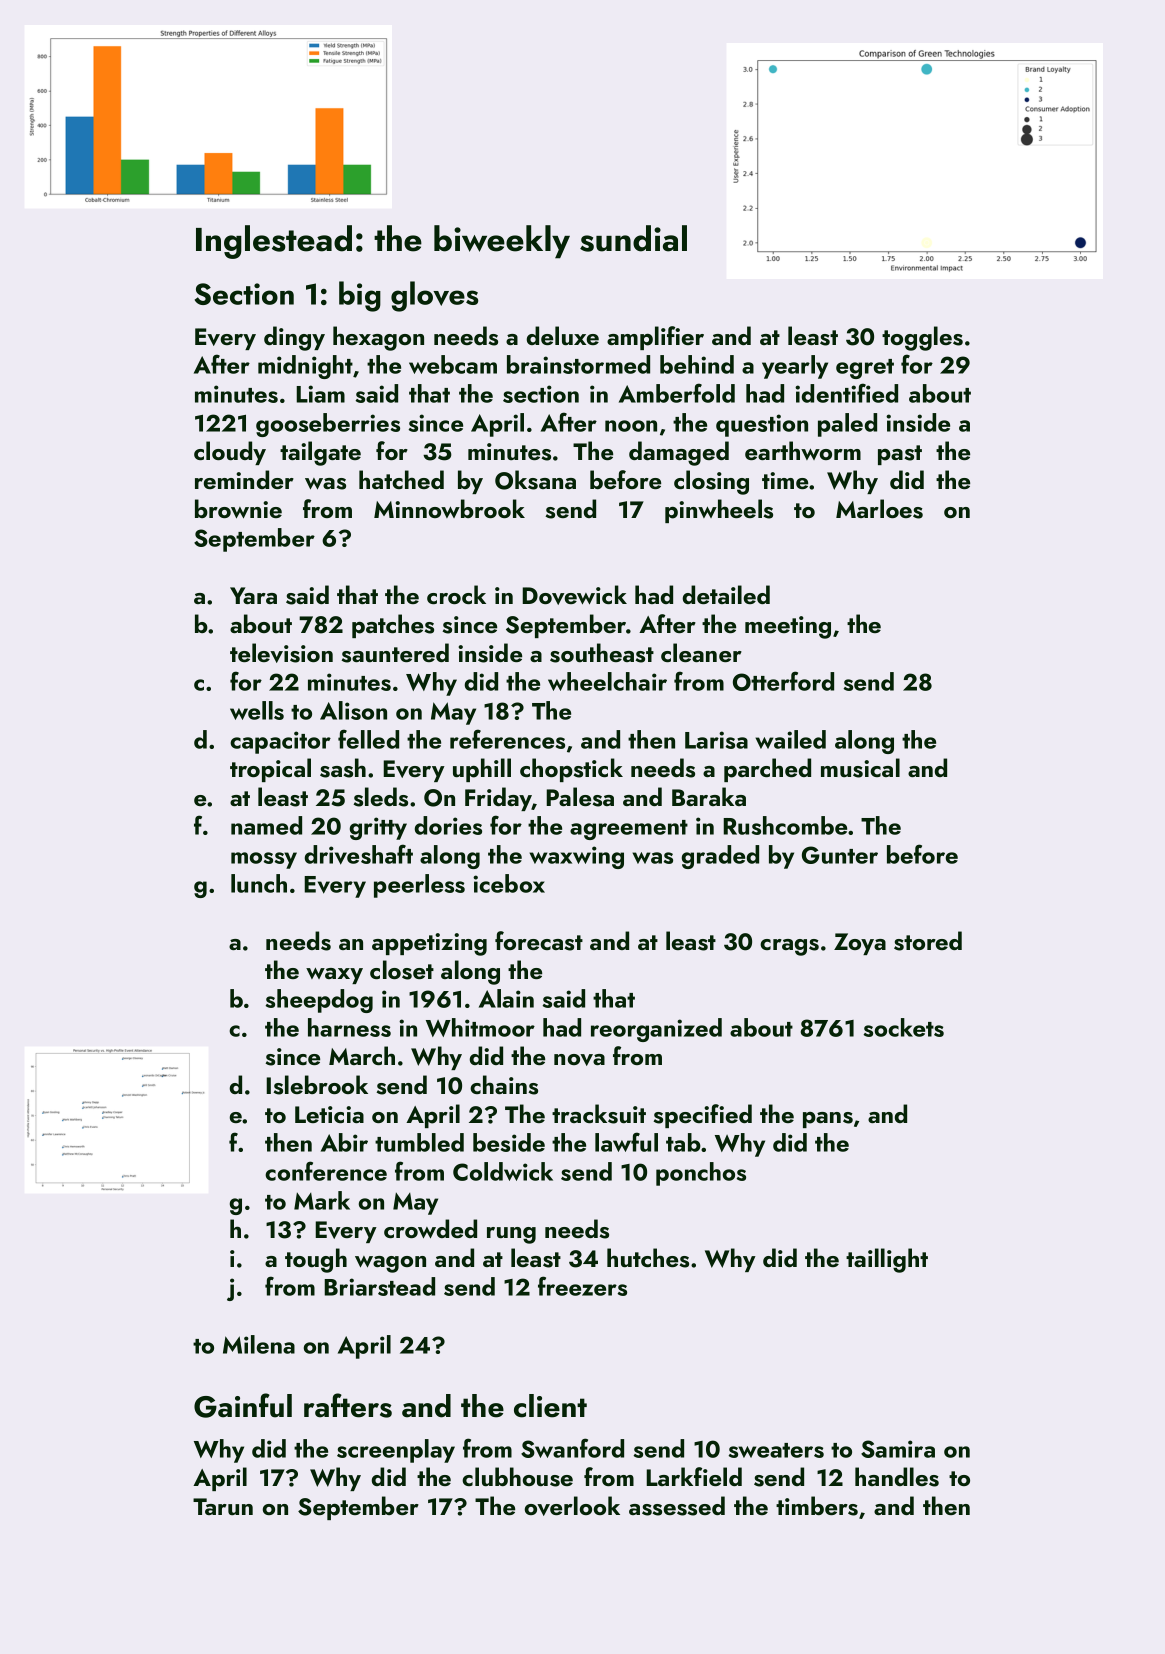  What do you see at coordinates (257, 710) in the page?
I see `wells` at bounding box center [257, 710].
